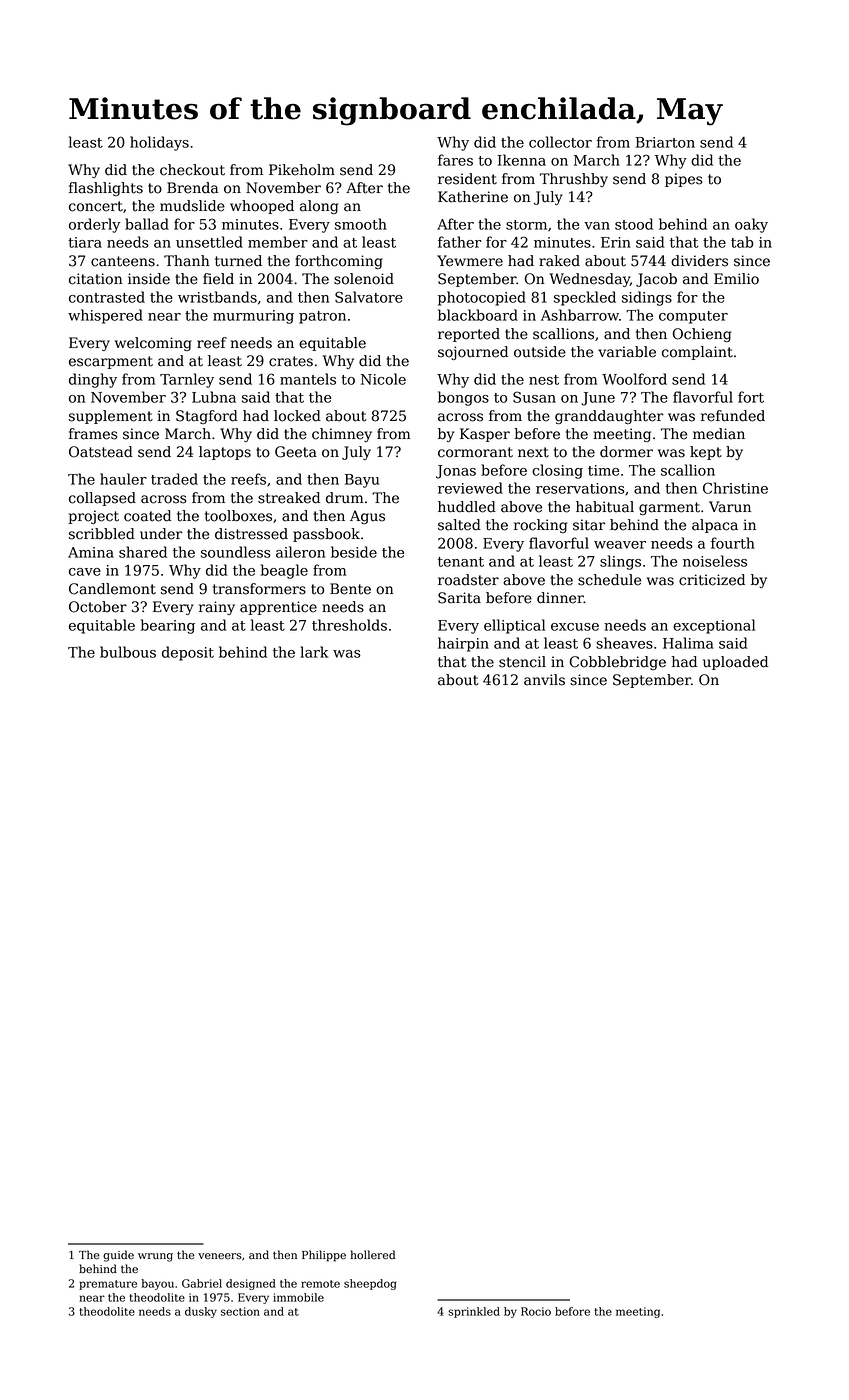  Describe the element at coordinates (459, 598) in the screenshot. I see `Sarita` at that location.
